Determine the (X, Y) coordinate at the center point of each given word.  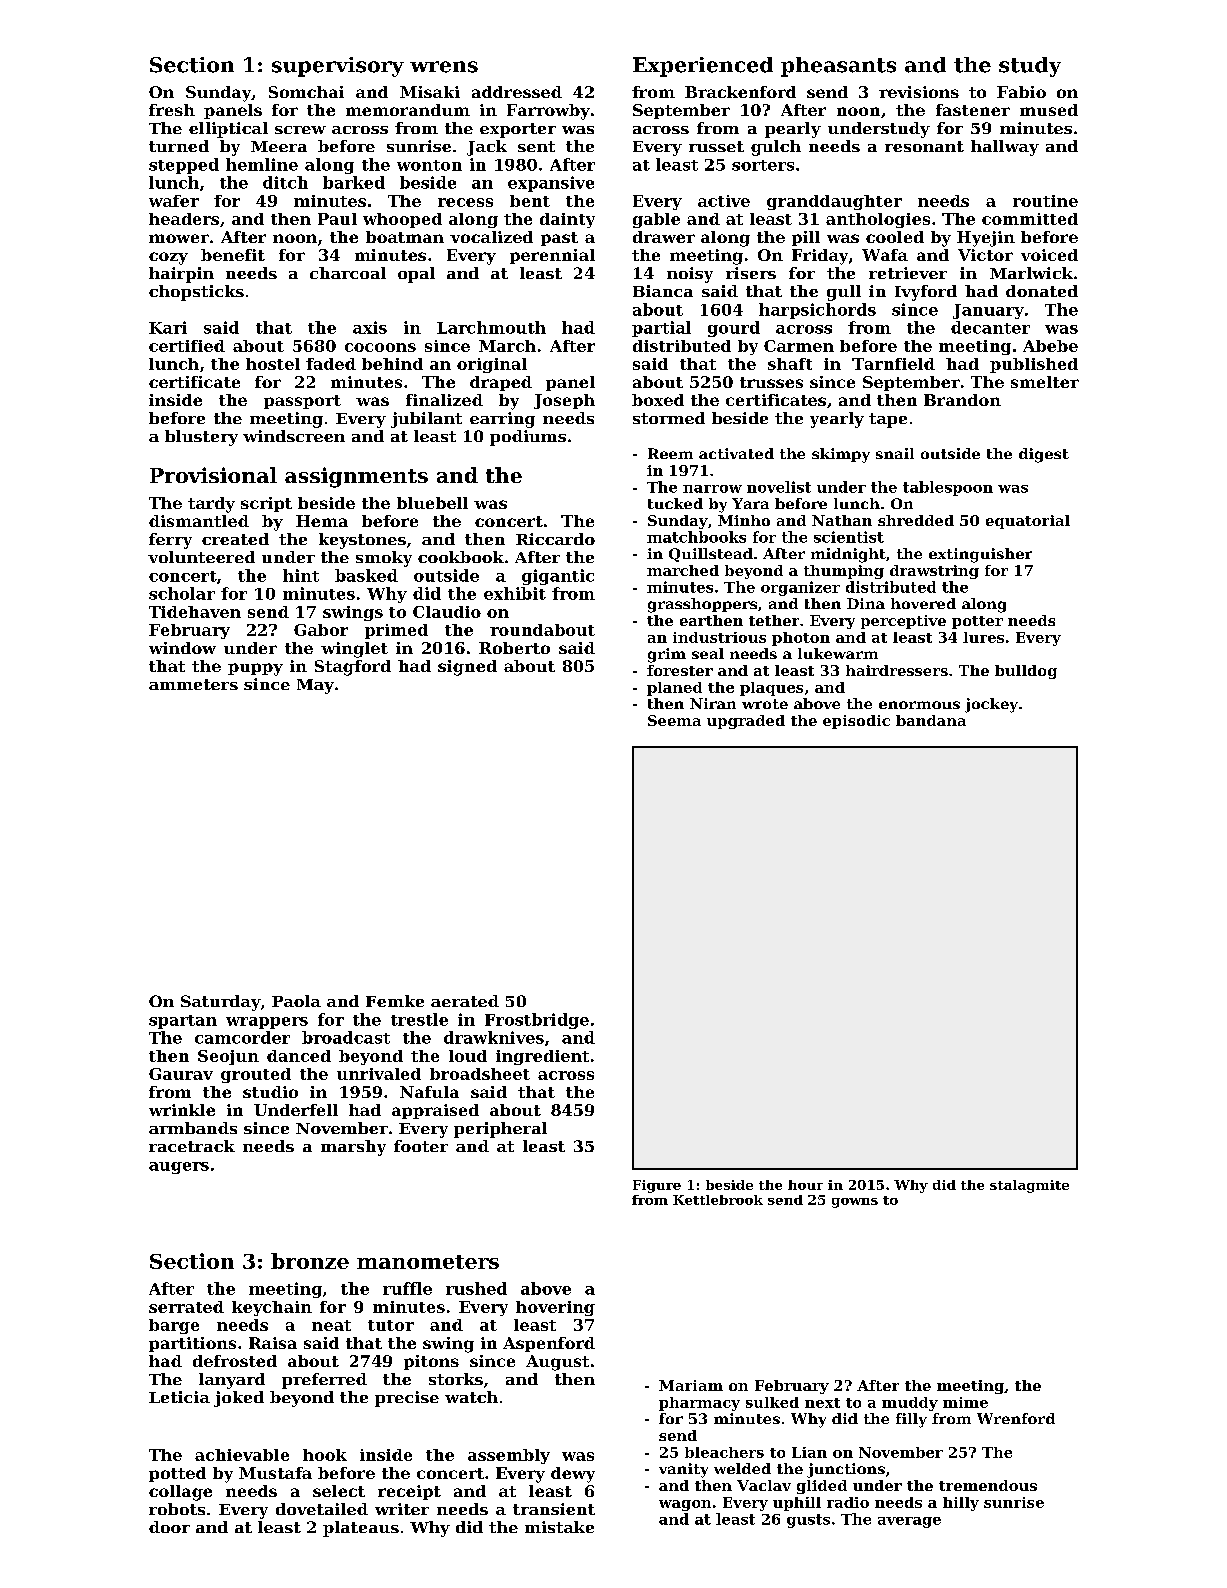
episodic (856, 722)
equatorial (1028, 522)
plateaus (361, 1529)
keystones (362, 541)
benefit (233, 255)
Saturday (221, 1003)
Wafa (885, 255)
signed (467, 668)
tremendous (988, 1485)
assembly (509, 1456)
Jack (487, 148)
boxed (658, 400)
